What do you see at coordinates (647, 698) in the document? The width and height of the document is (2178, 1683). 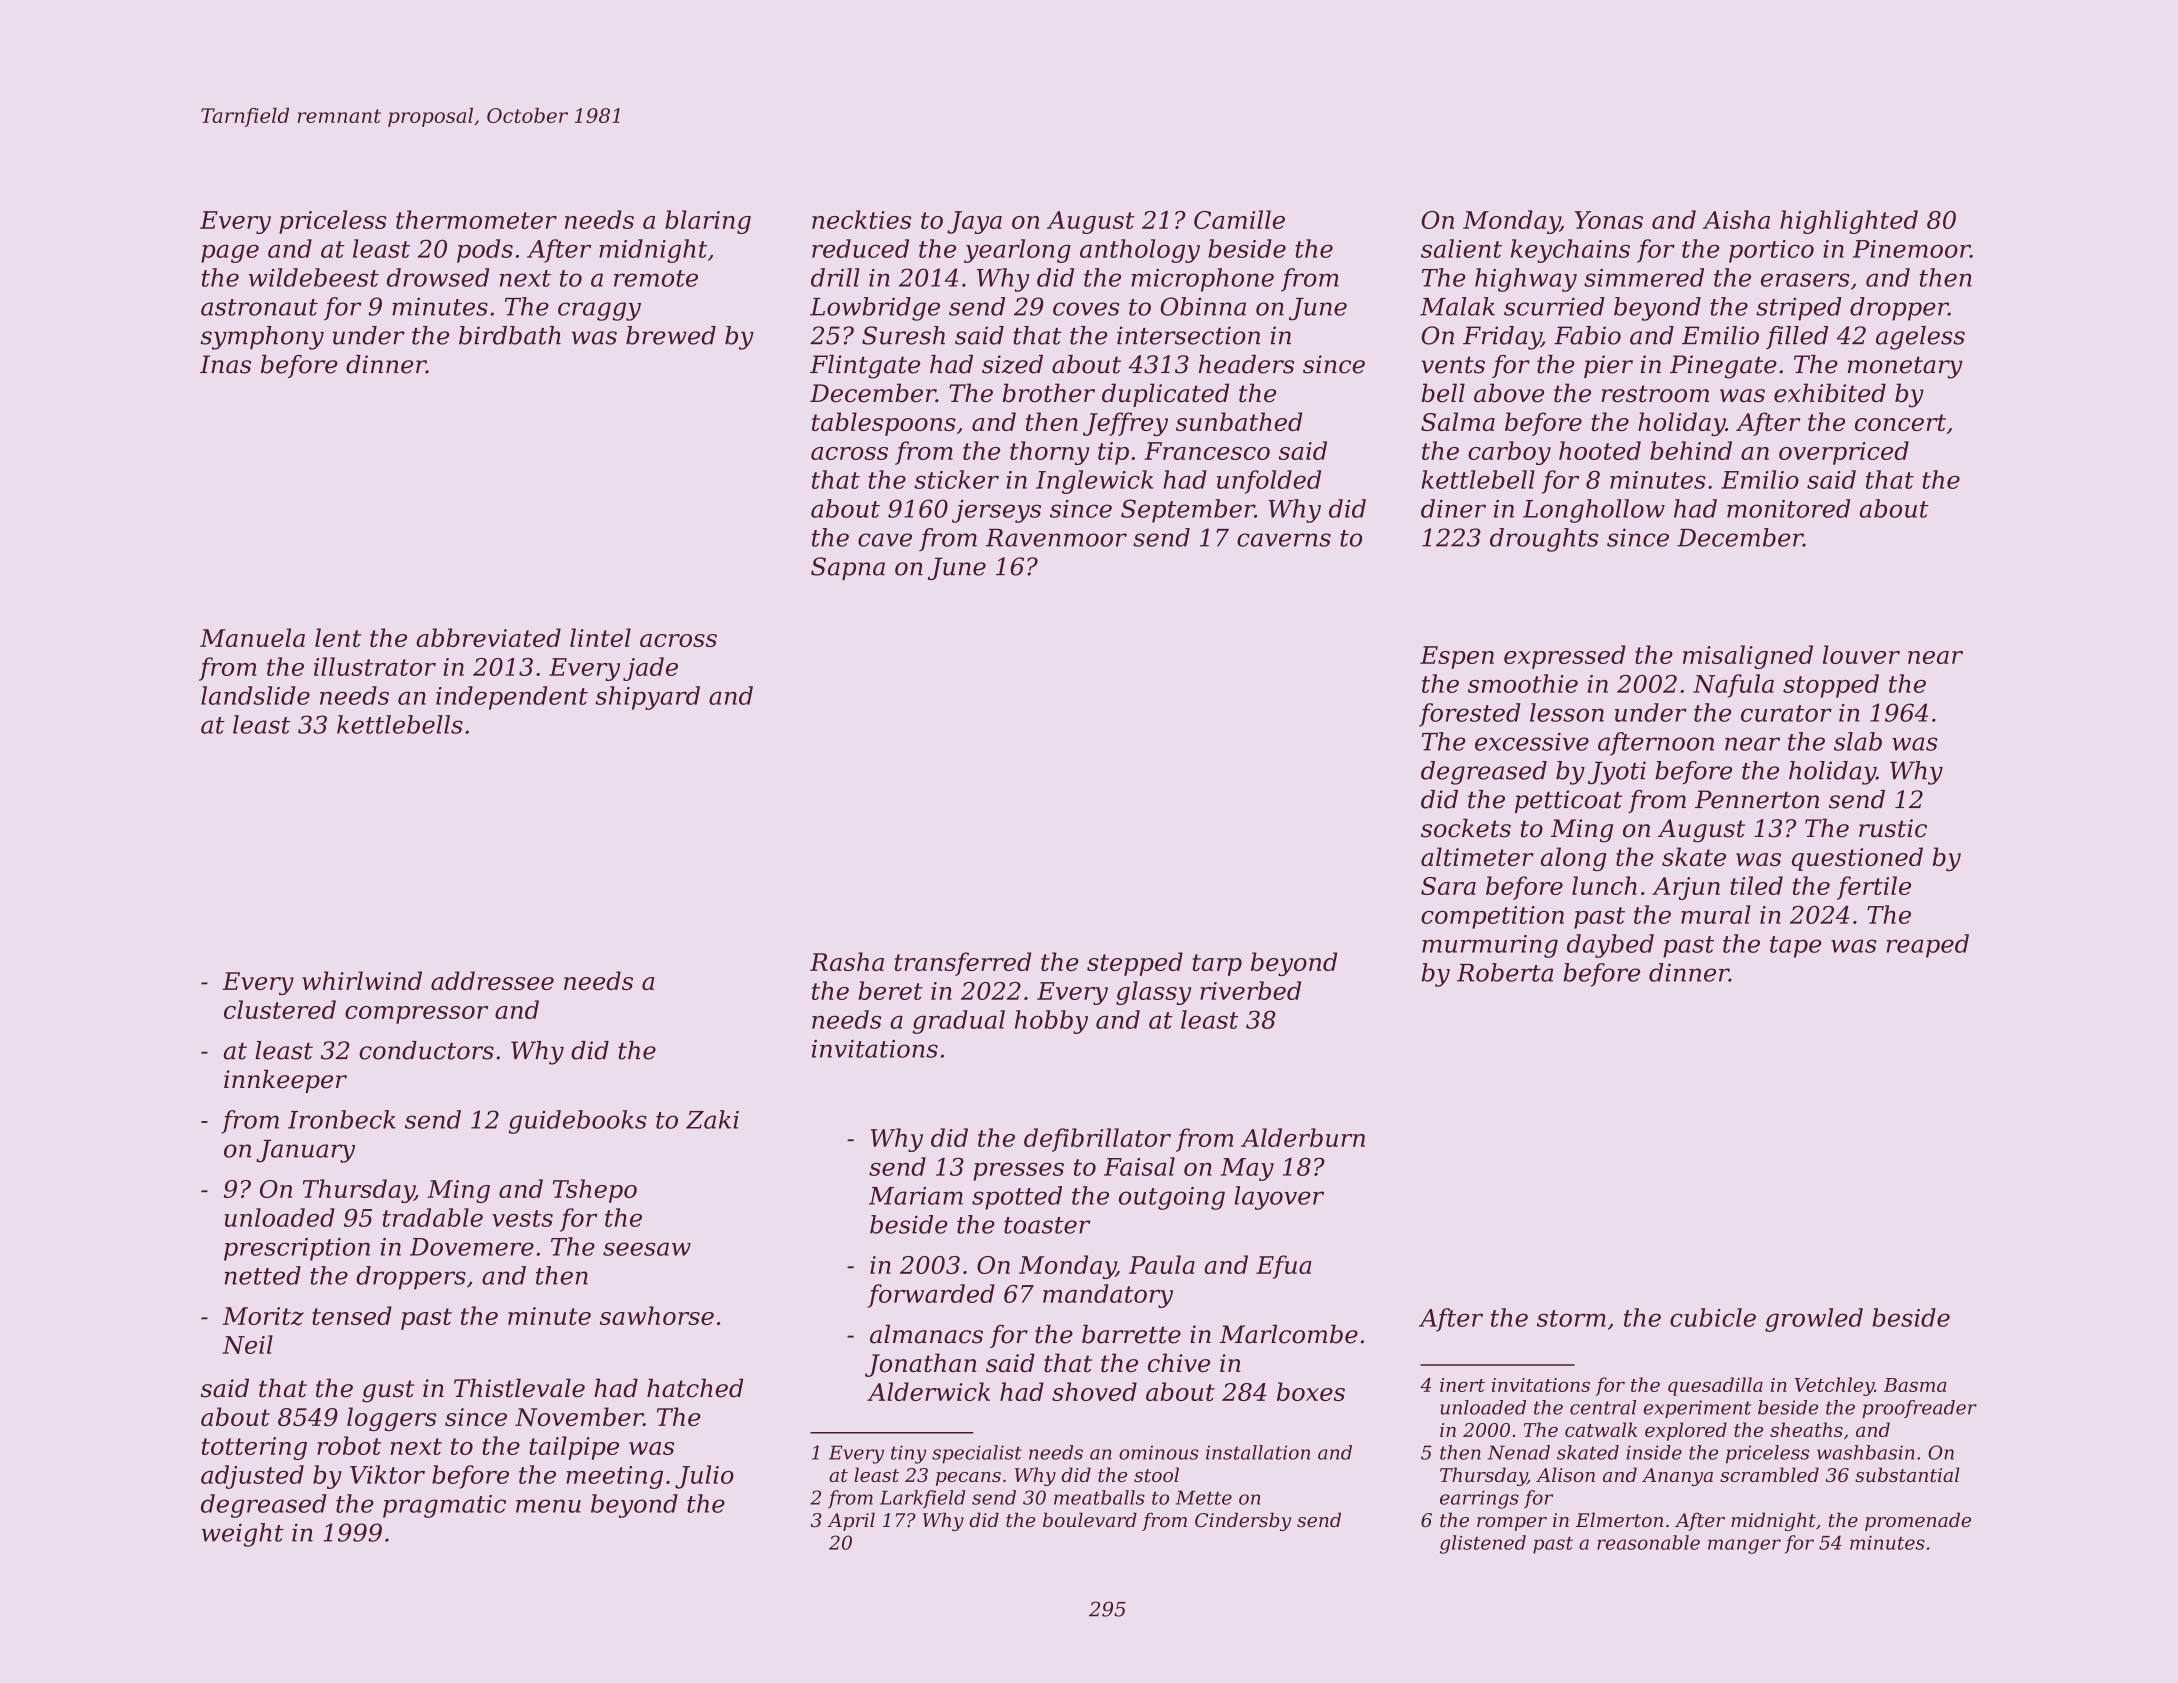 I see `shipyard` at bounding box center [647, 698].
